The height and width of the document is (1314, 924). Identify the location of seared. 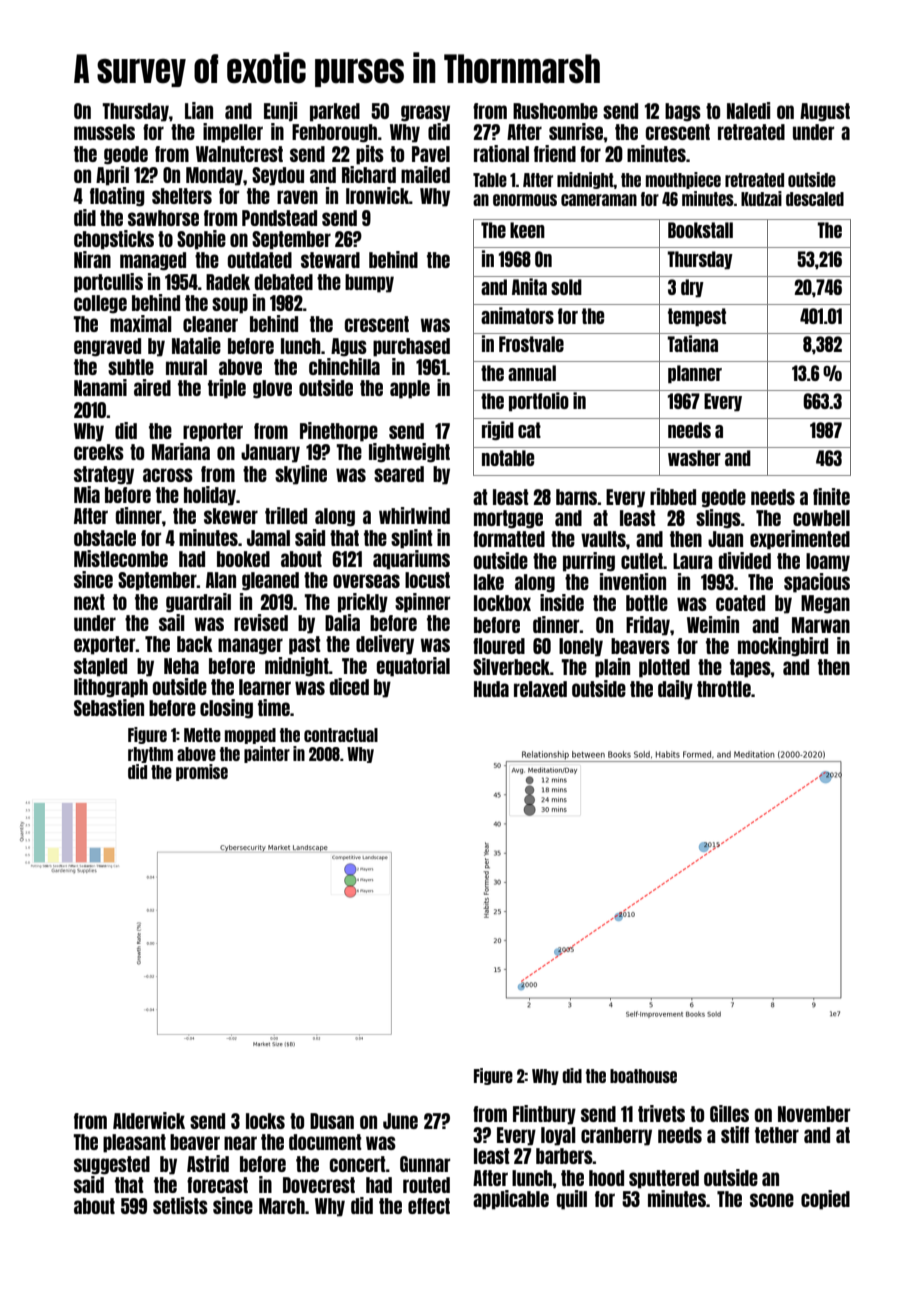
(399, 474).
